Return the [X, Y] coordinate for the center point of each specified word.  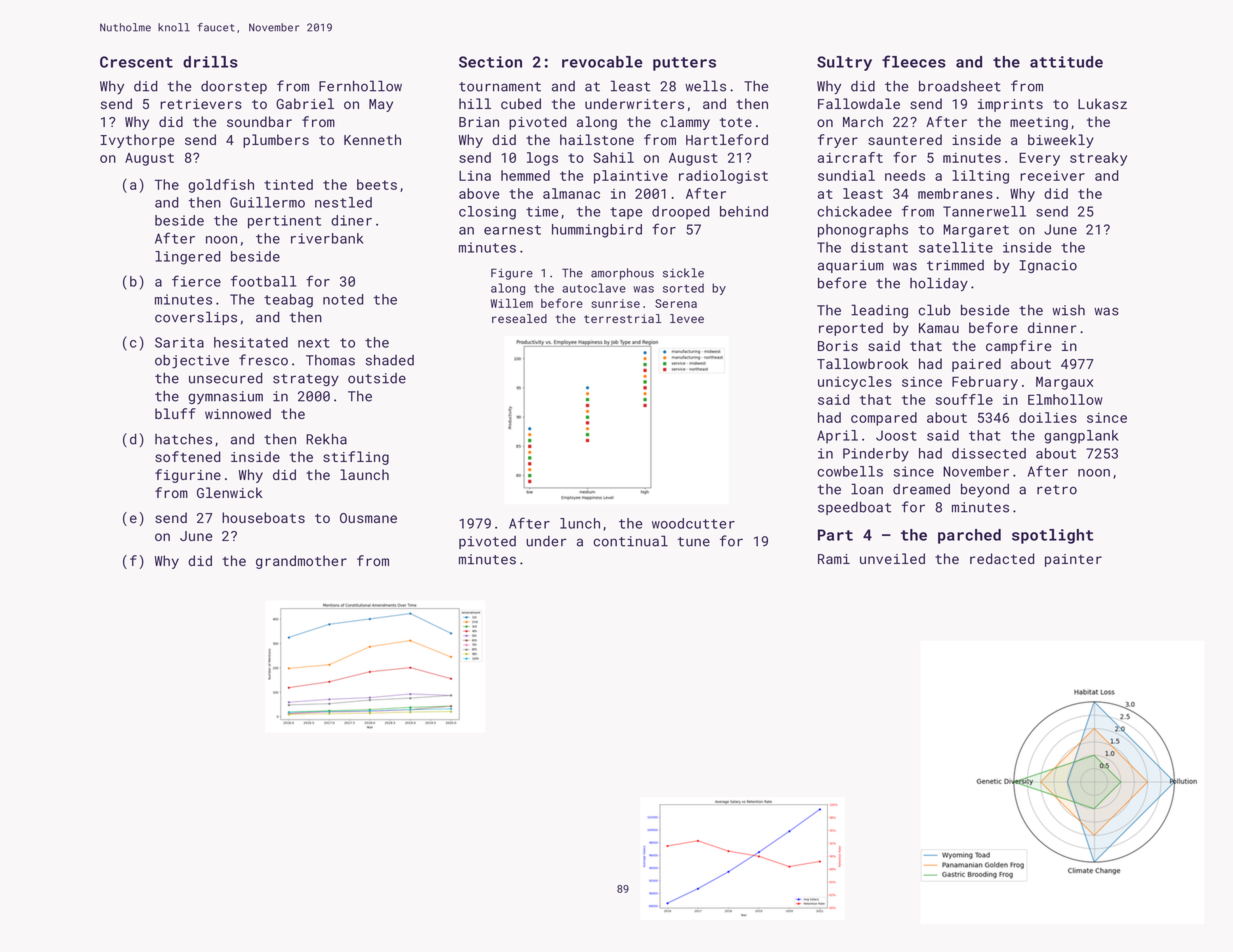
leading [879, 311]
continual [630, 541]
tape [626, 213]
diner [351, 220]
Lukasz [1102, 103]
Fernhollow [360, 86]
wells [705, 86]
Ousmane [368, 518]
